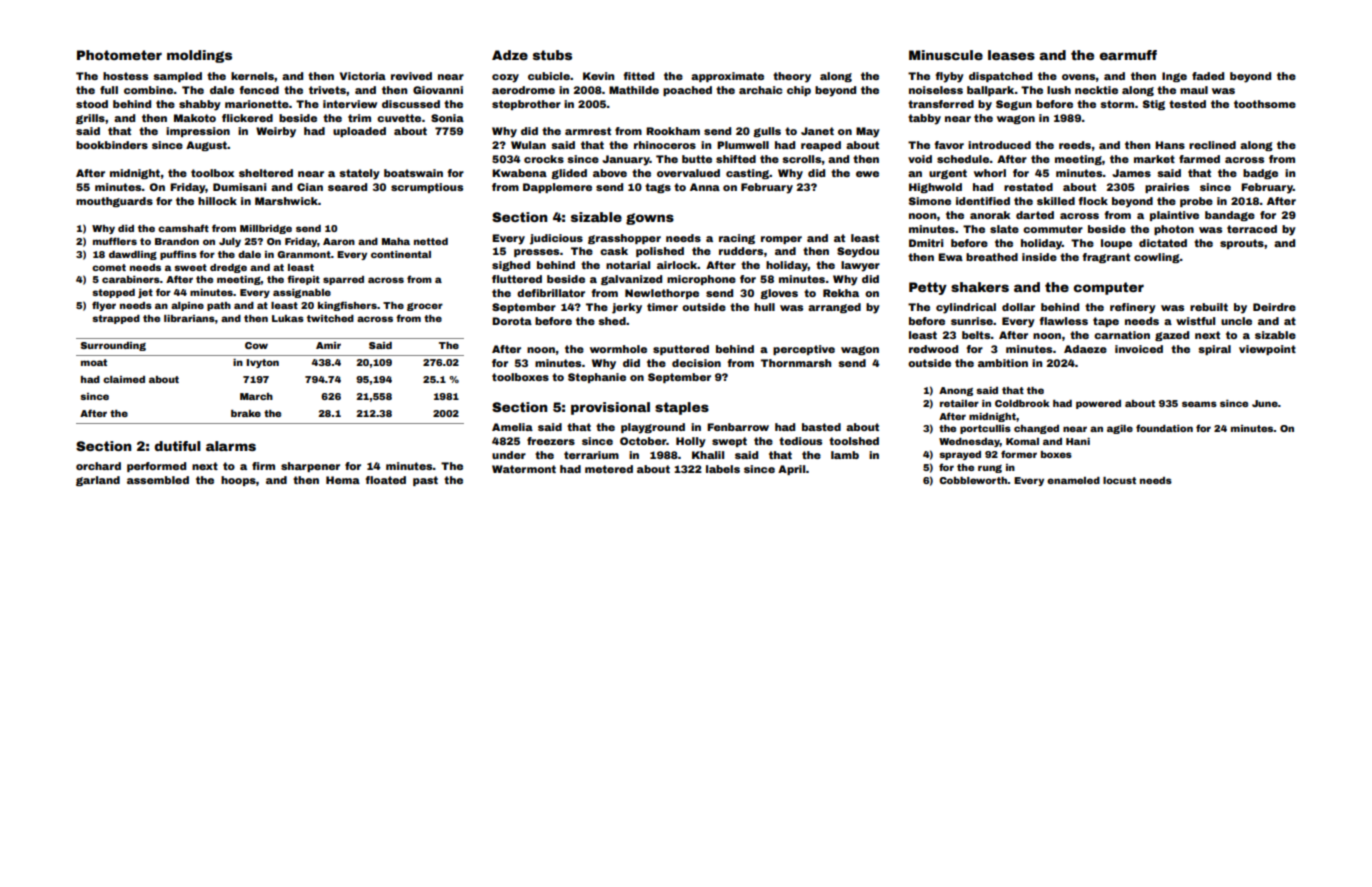  I want to click on ewe, so click(867, 174).
